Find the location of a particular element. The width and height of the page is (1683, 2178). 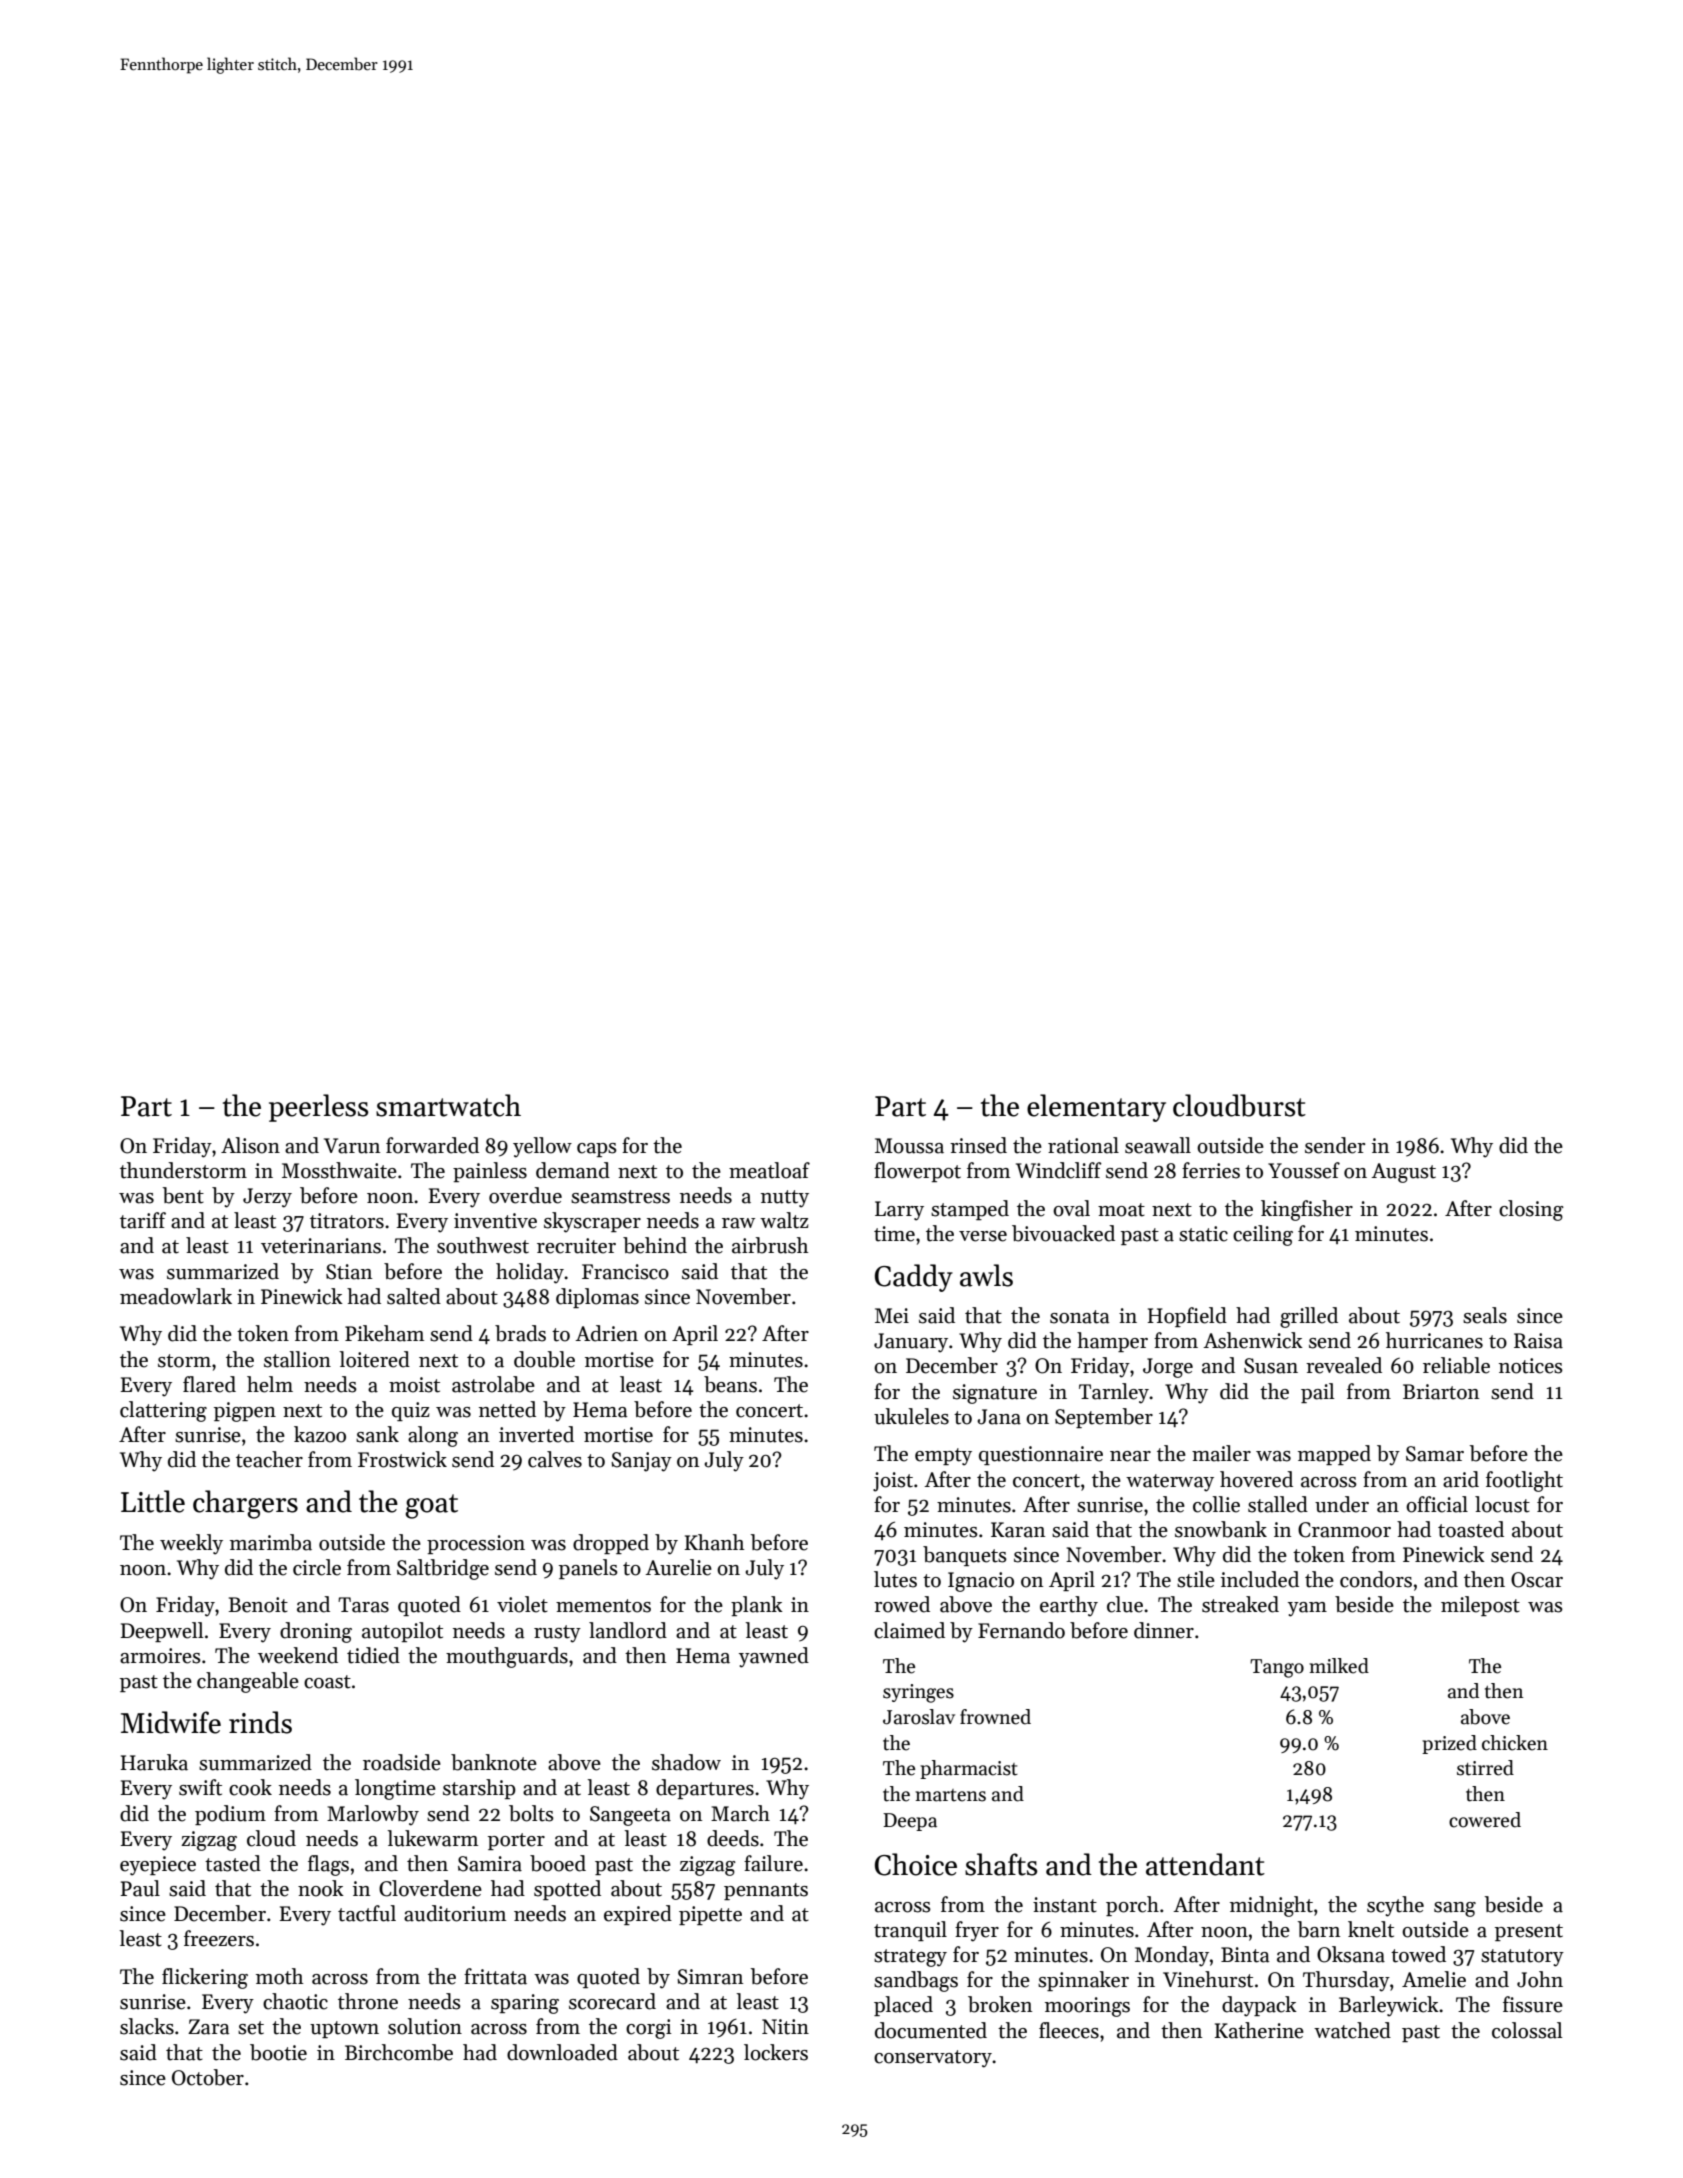

downloaded is located at coordinates (562, 2052).
